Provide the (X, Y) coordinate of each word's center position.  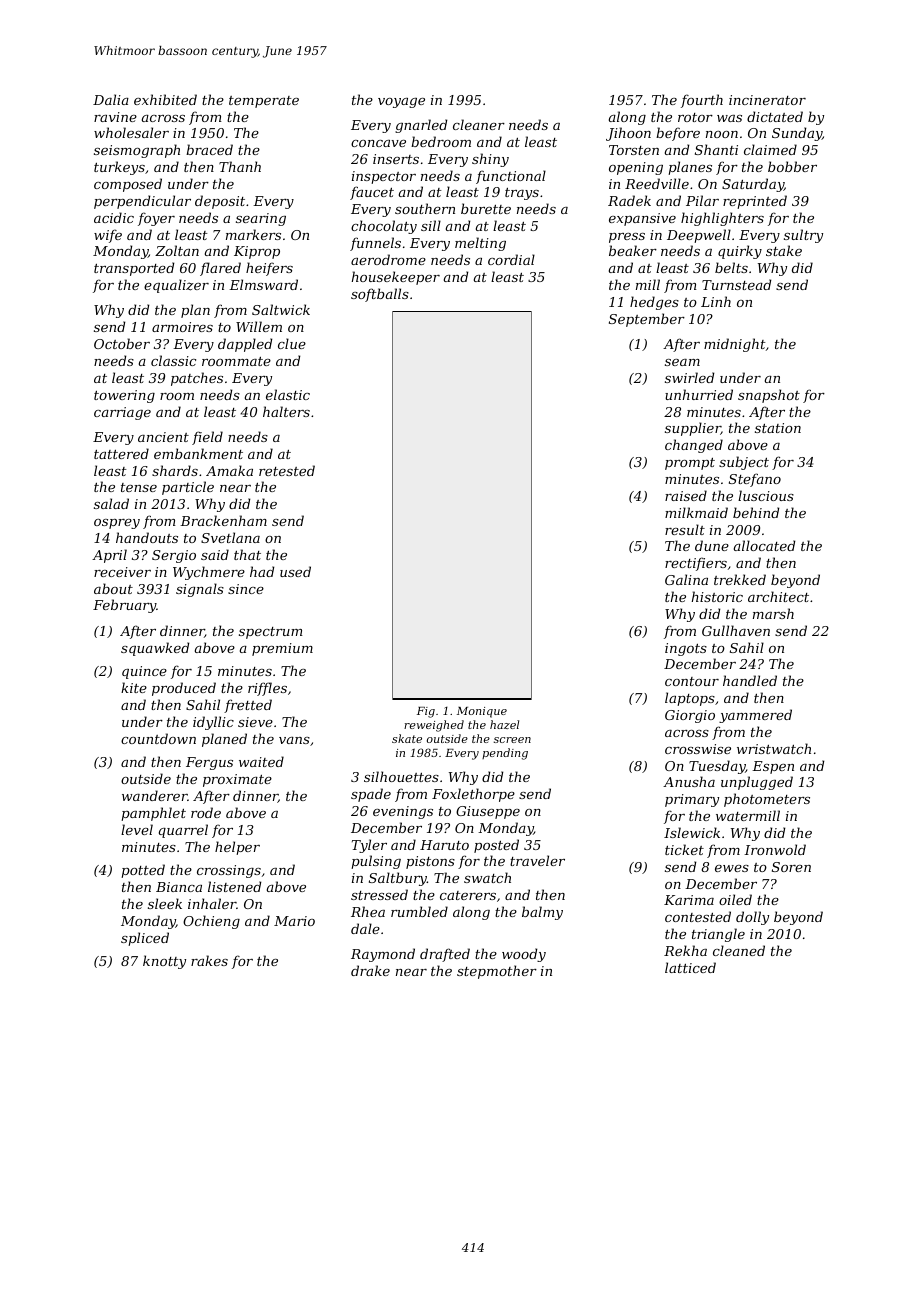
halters (286, 411)
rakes (209, 960)
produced (184, 689)
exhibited (165, 99)
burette (486, 208)
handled (750, 680)
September (647, 320)
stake (784, 250)
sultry (803, 236)
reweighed (434, 726)
